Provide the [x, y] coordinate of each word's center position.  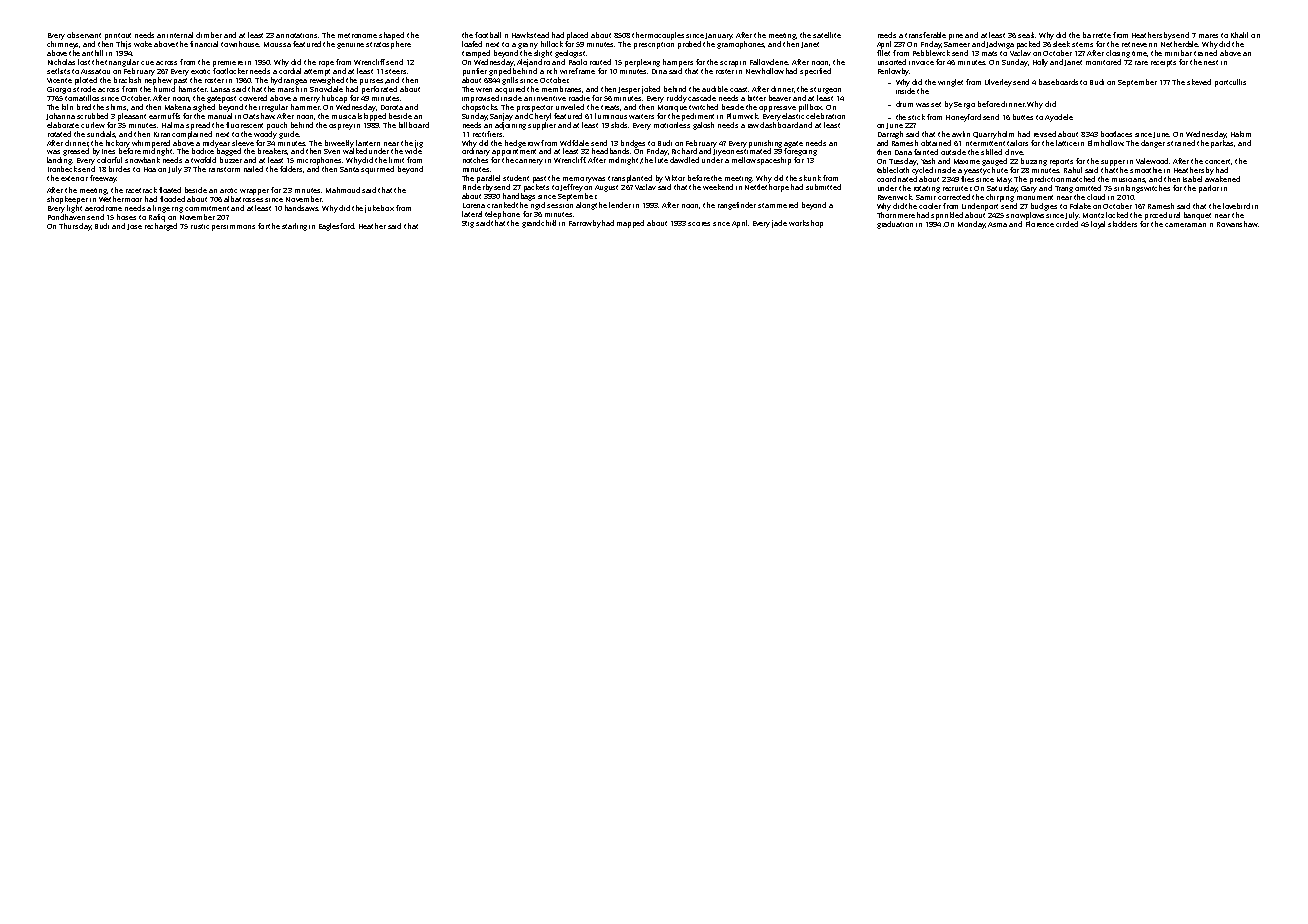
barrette [1097, 35]
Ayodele [1059, 118]
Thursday [75, 227]
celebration [825, 116]
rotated [59, 134]
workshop [806, 224]
